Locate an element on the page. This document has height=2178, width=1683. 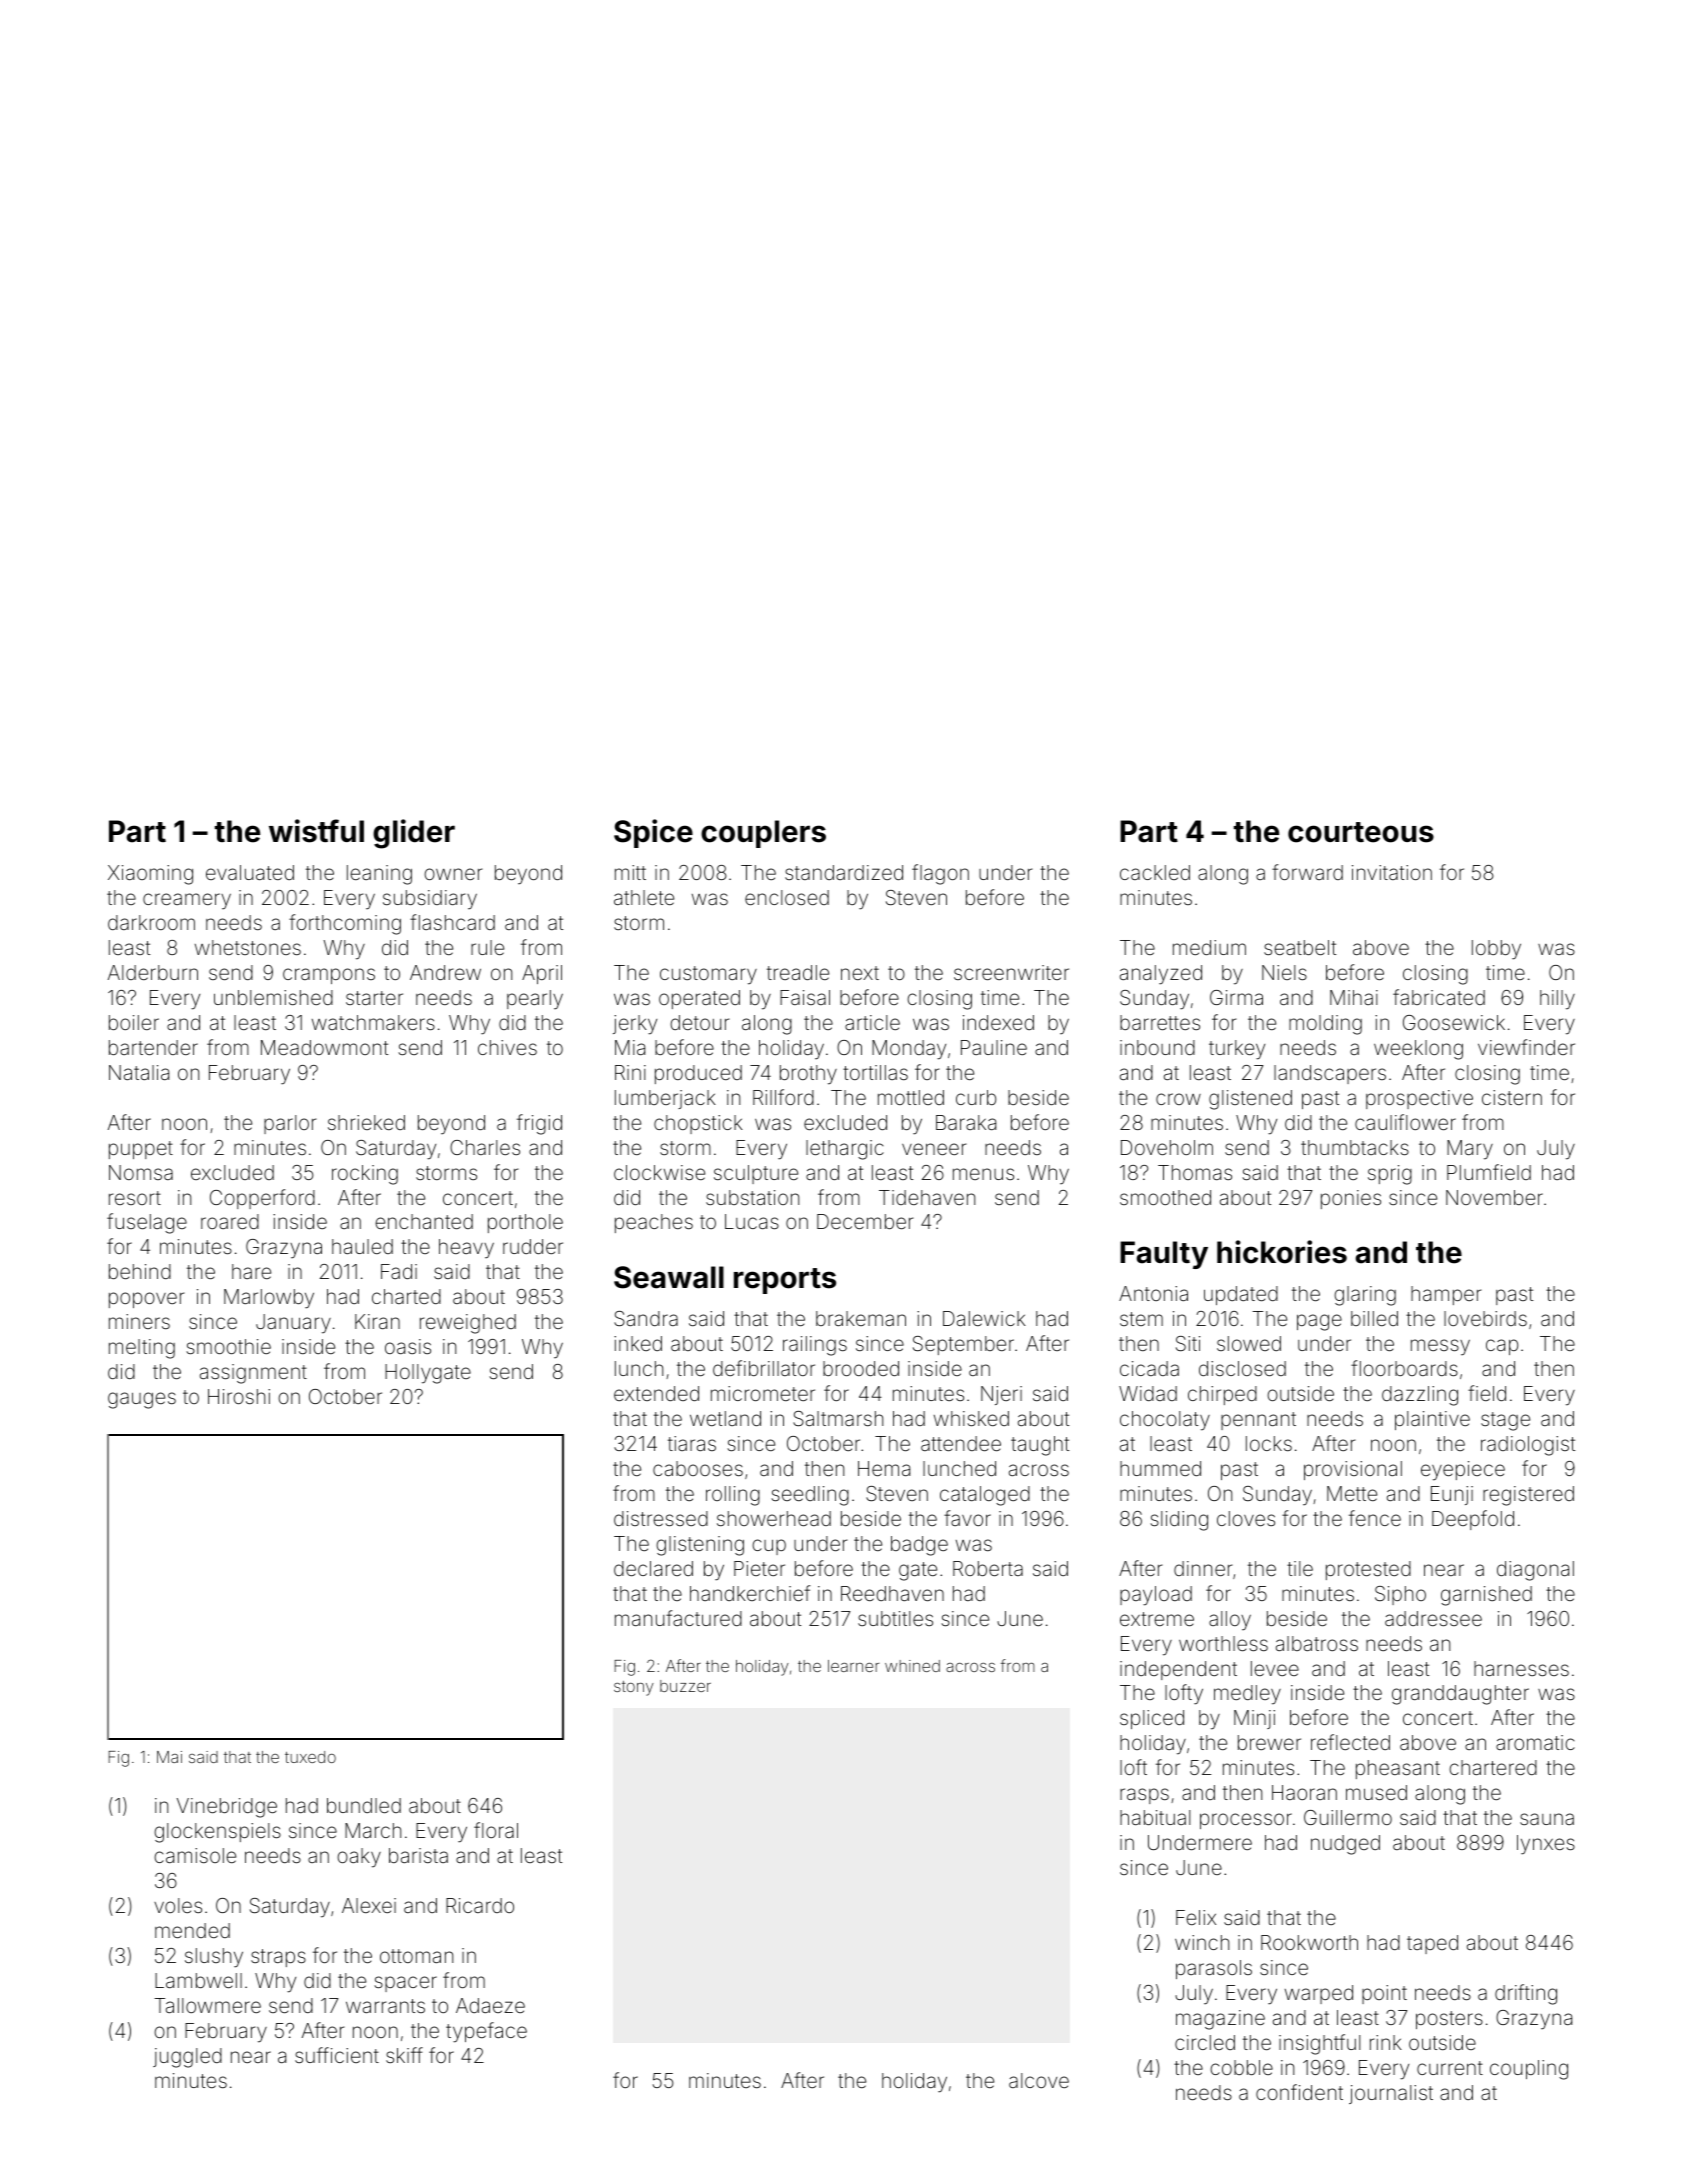
habitual is located at coordinates (1155, 1817).
